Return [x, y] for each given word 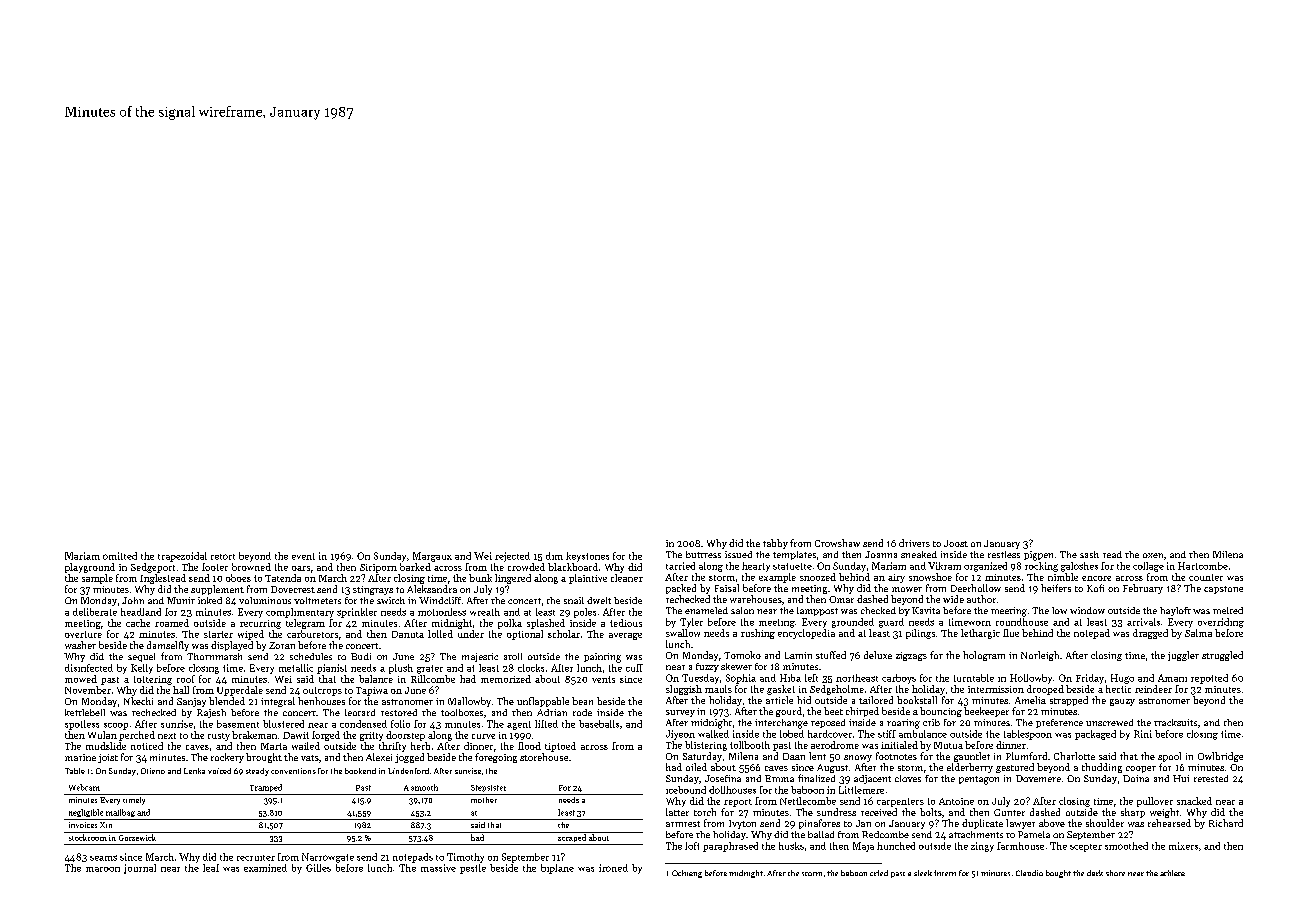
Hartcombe [1203, 566]
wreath [485, 612]
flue [1011, 633]
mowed [81, 679]
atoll [513, 656]
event [303, 556]
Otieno [153, 771]
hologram [984, 656]
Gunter [1009, 812]
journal [140, 869]
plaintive [588, 579]
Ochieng [687, 874]
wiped [251, 635]
